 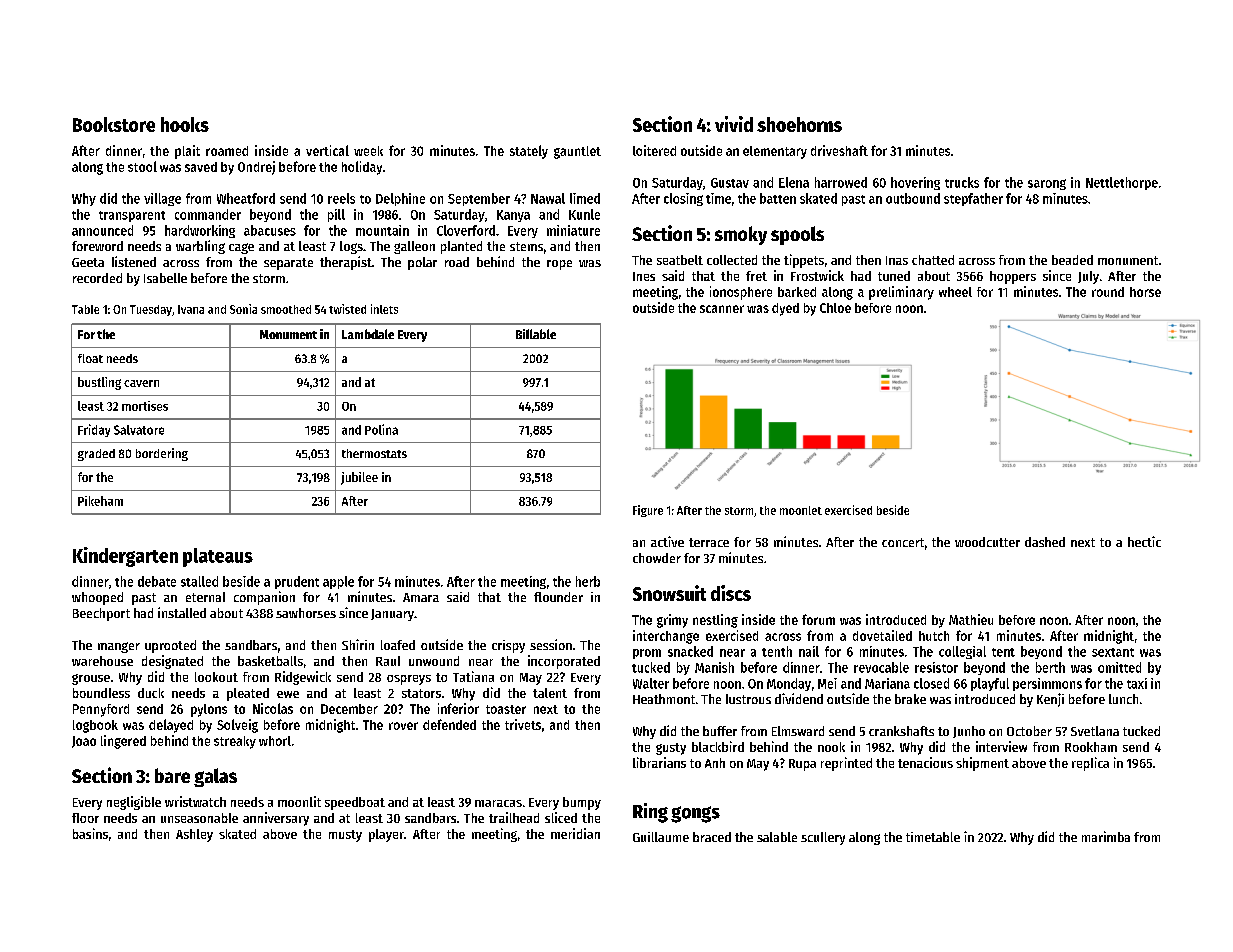 I want to click on galas, so click(x=215, y=777).
